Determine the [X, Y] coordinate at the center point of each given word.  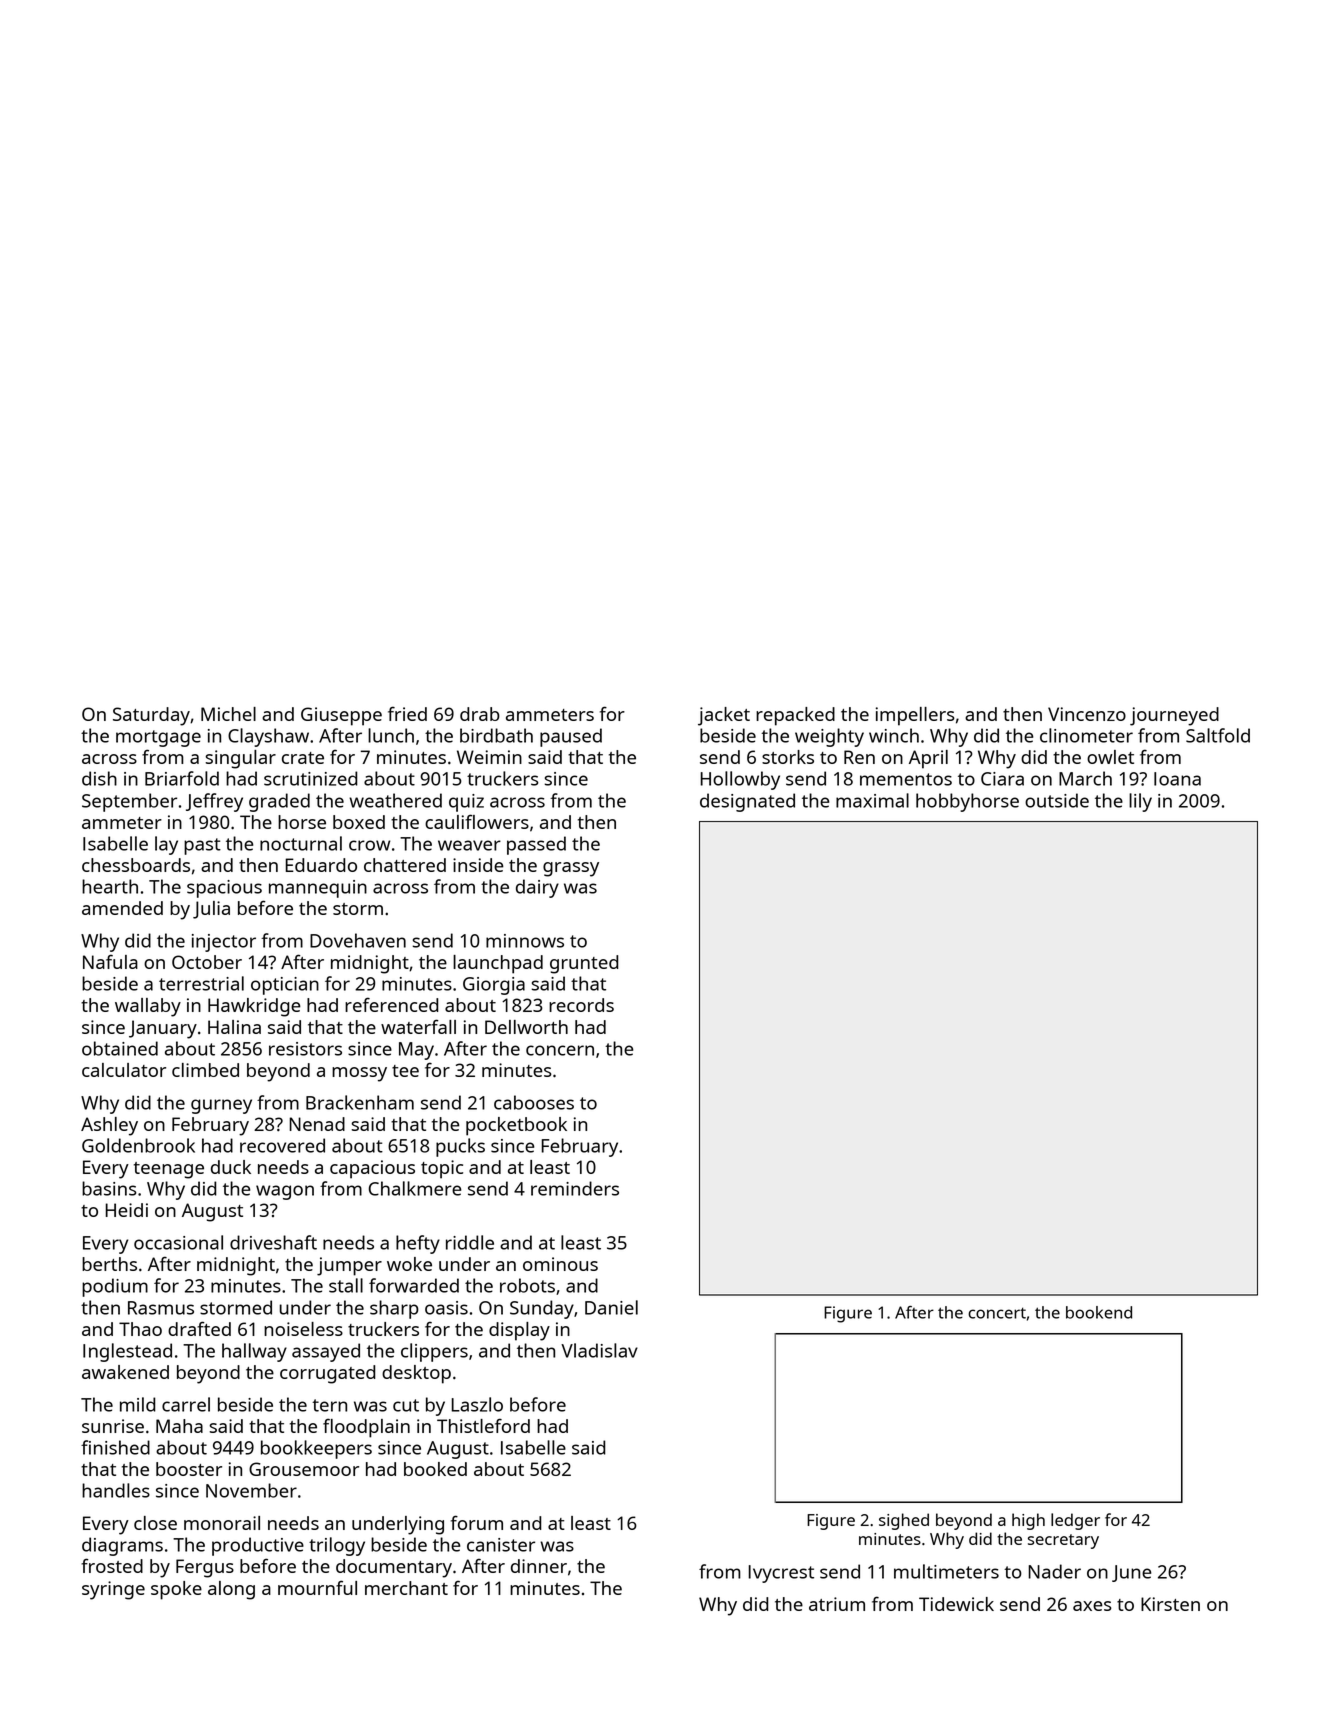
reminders [575, 1188]
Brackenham [360, 1102]
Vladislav [599, 1350]
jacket [724, 716]
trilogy [337, 1546]
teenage [169, 1170]
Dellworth [526, 1027]
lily [1140, 802]
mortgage [158, 738]
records [581, 1005]
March [1085, 778]
